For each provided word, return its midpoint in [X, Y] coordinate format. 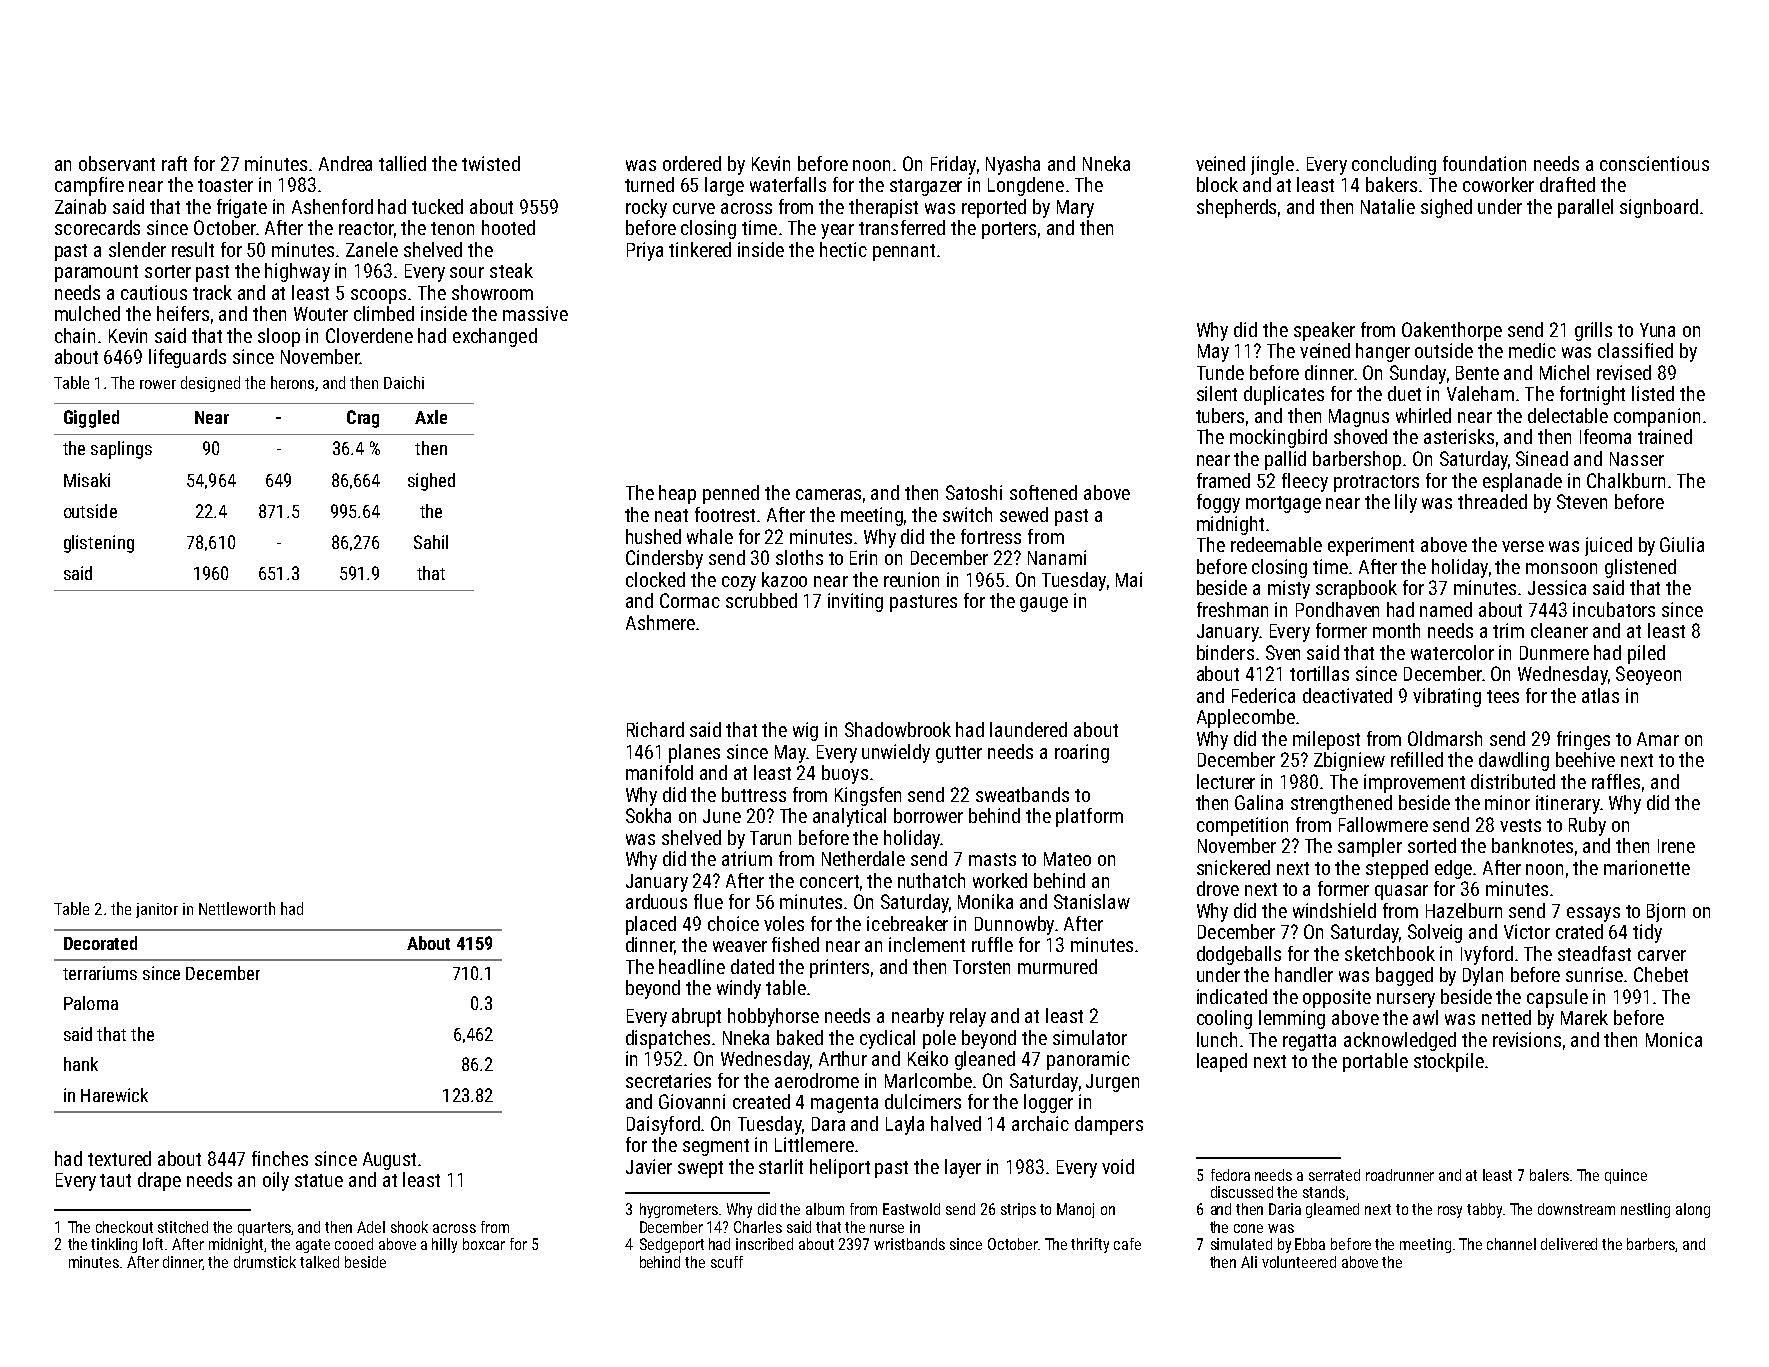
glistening [99, 544]
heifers [183, 313]
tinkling [114, 1245]
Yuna [1657, 330]
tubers [1220, 415]
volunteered [1299, 1262]
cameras [828, 494]
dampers [1109, 1125]
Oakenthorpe [1452, 331]
